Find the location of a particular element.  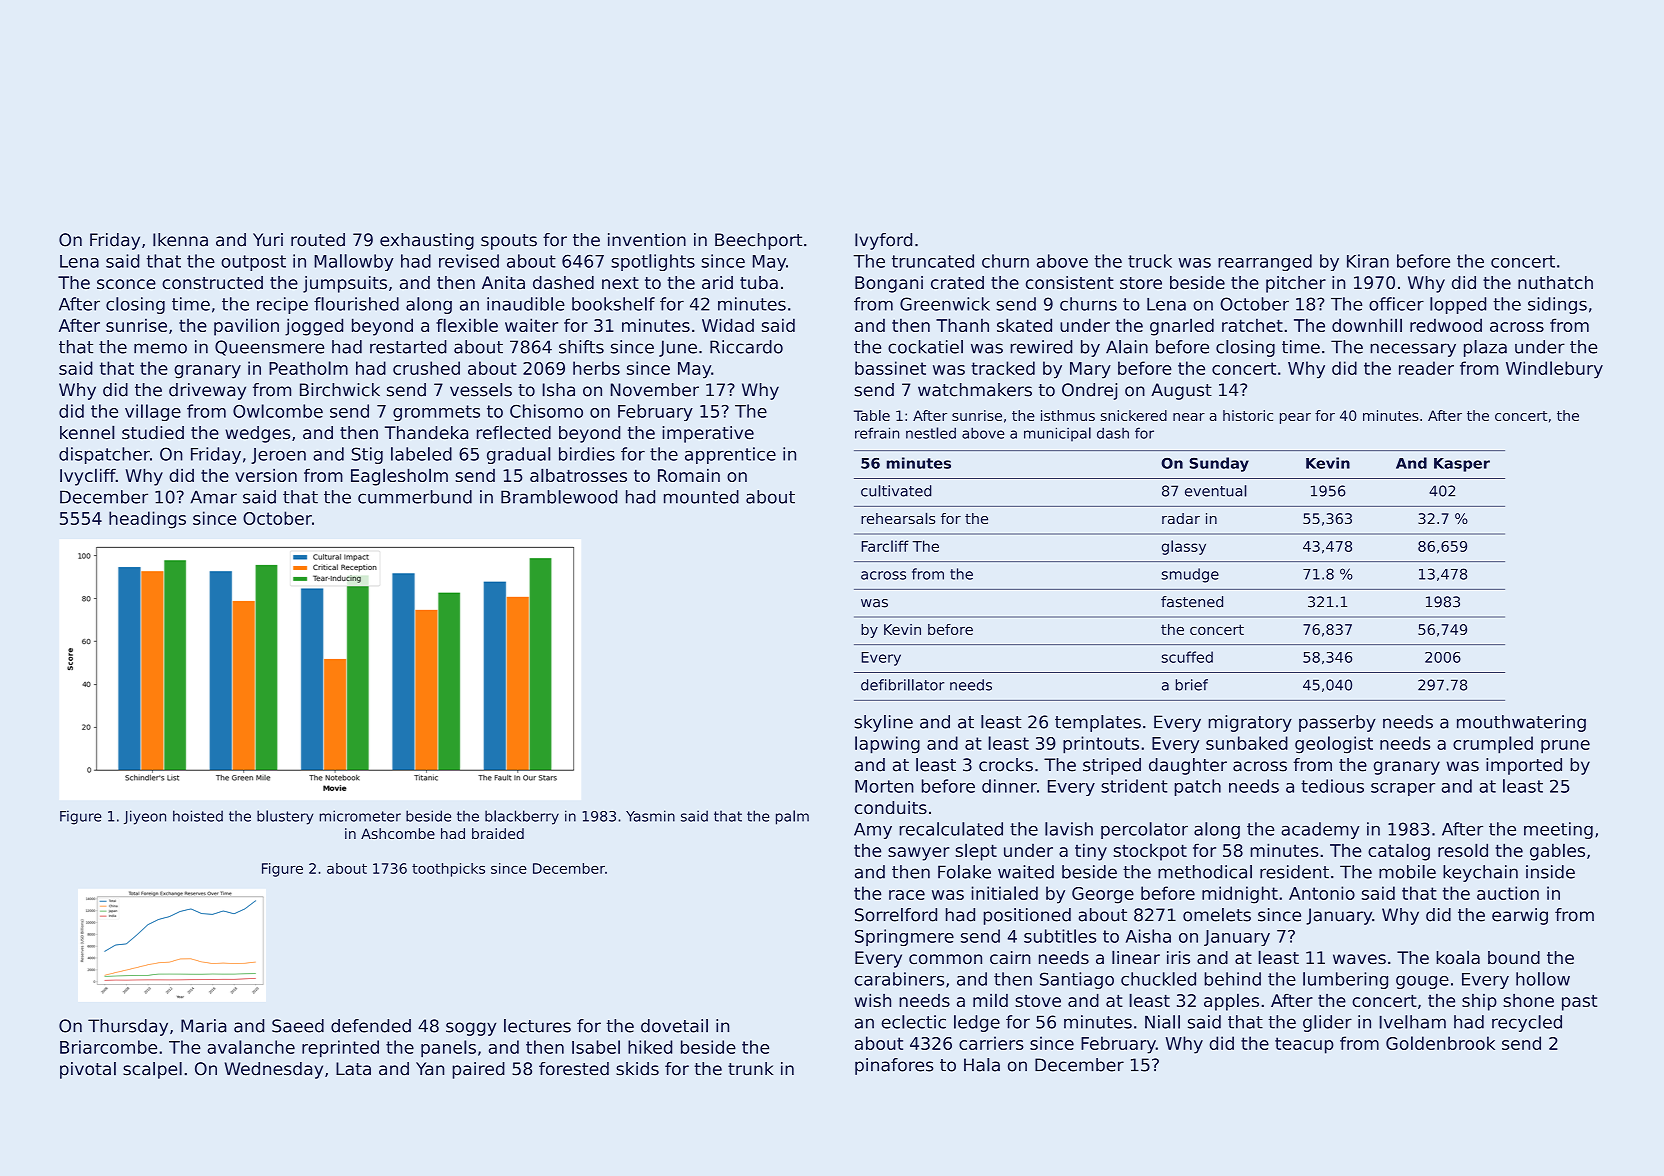

Widad is located at coordinates (728, 325).
